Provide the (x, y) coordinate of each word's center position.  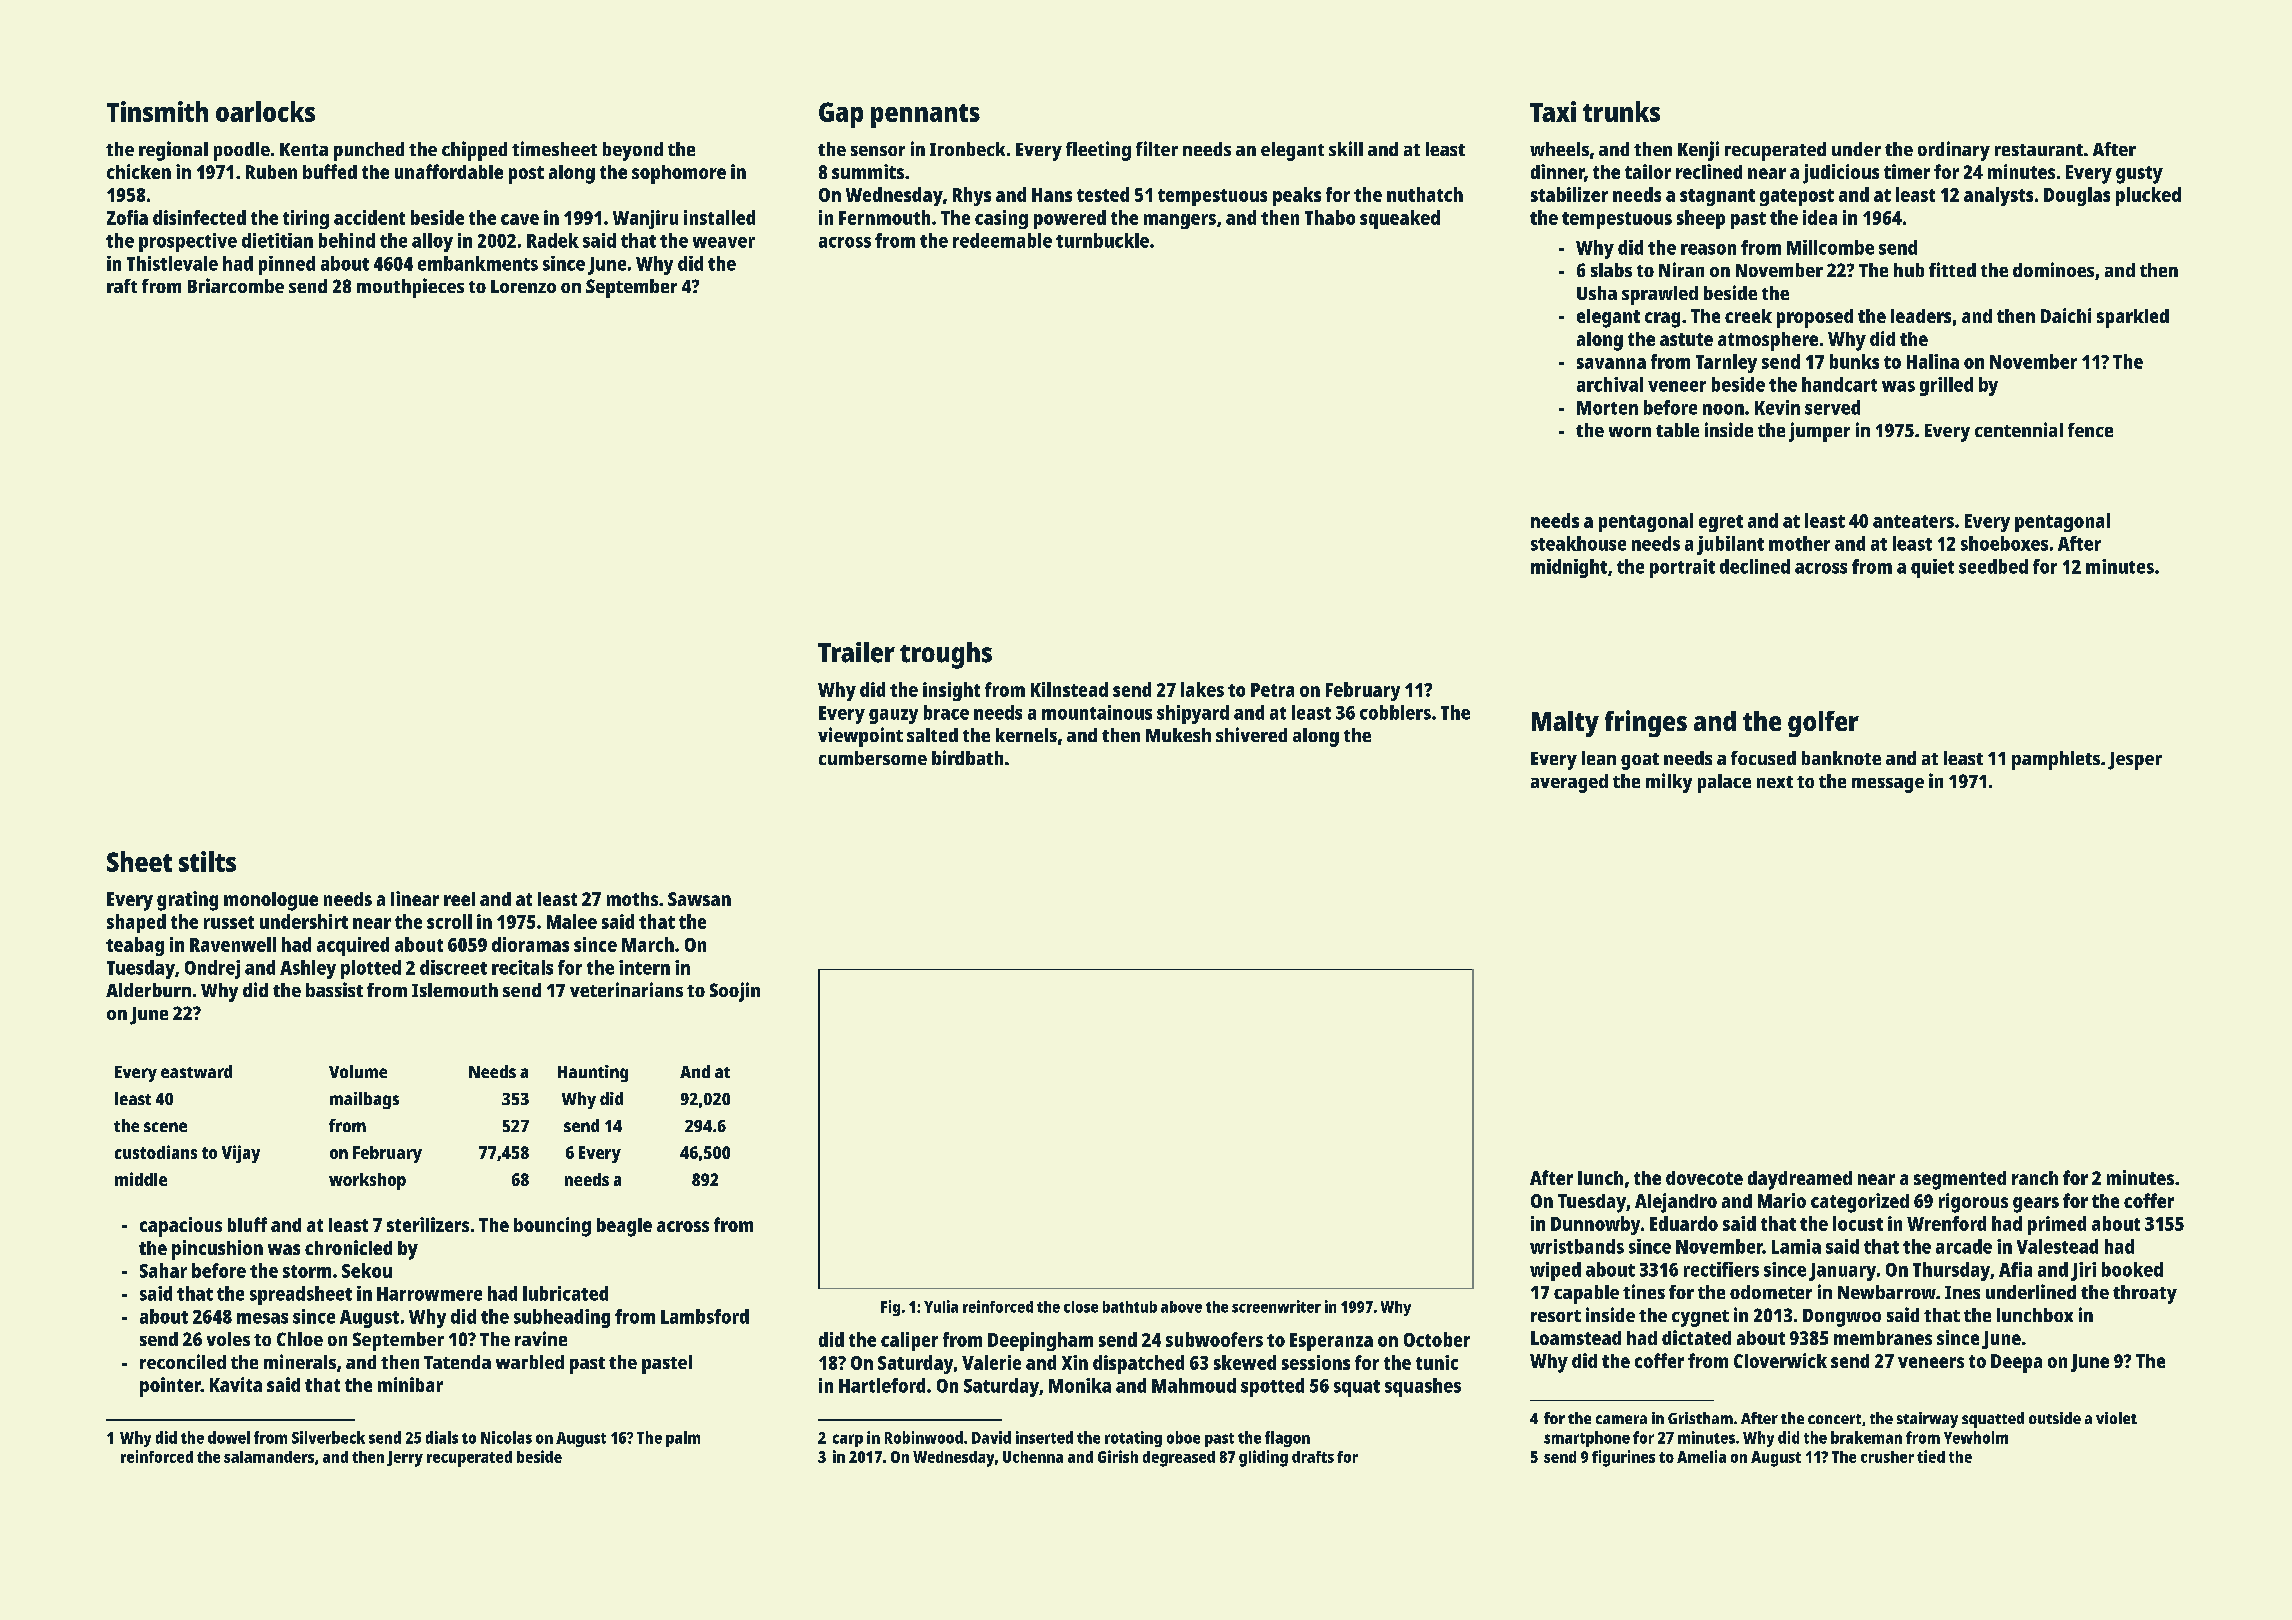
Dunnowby (1595, 1225)
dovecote (1704, 1178)
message (1888, 785)
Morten (1607, 408)
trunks (1621, 111)
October (1437, 1339)
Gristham (1700, 1418)
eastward (196, 1071)
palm (683, 1439)
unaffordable (449, 171)
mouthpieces (410, 288)
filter (1157, 148)
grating (187, 901)
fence (2090, 430)
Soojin (735, 992)
